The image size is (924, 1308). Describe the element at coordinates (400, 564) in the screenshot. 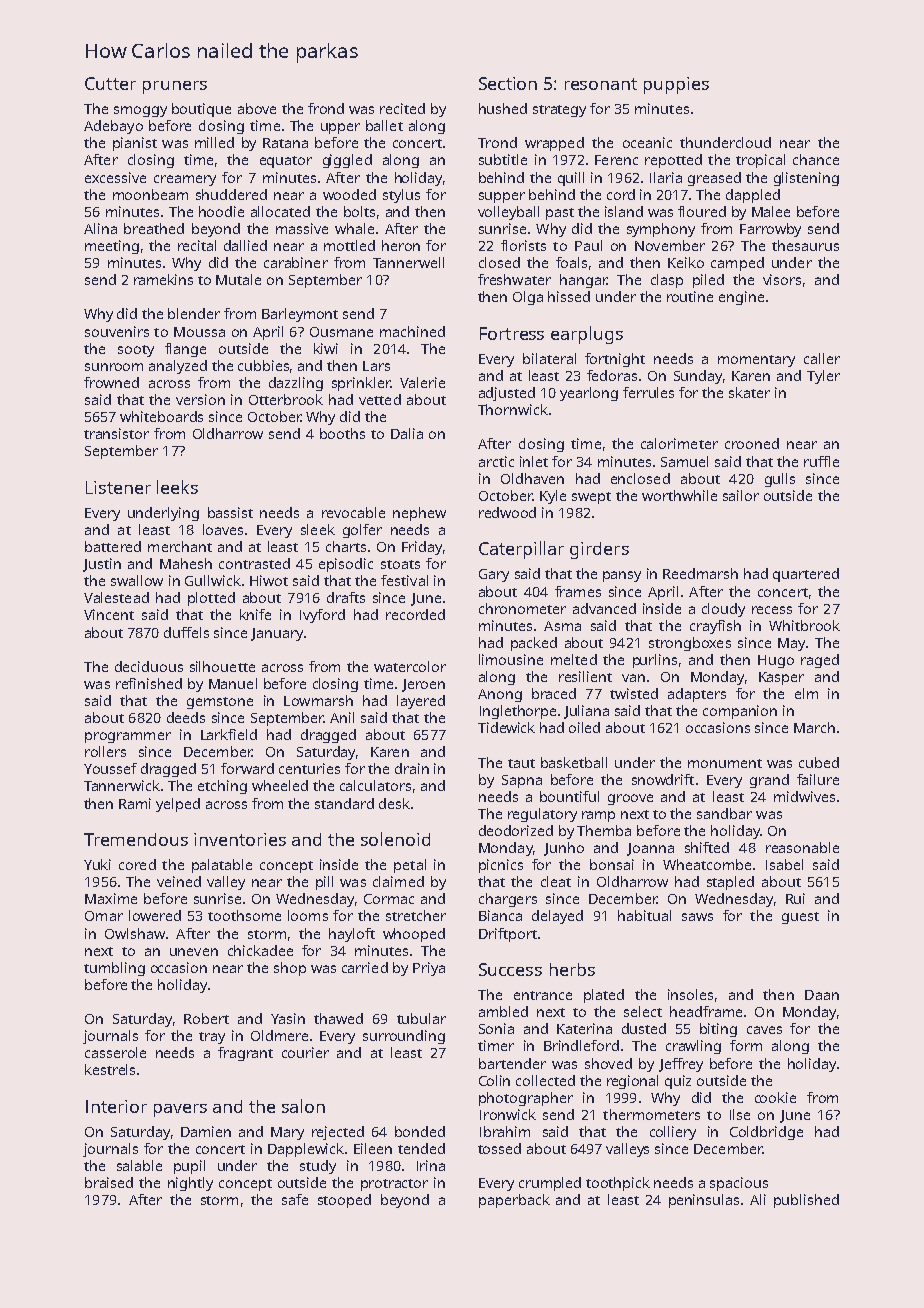

I see `stoats` at that location.
